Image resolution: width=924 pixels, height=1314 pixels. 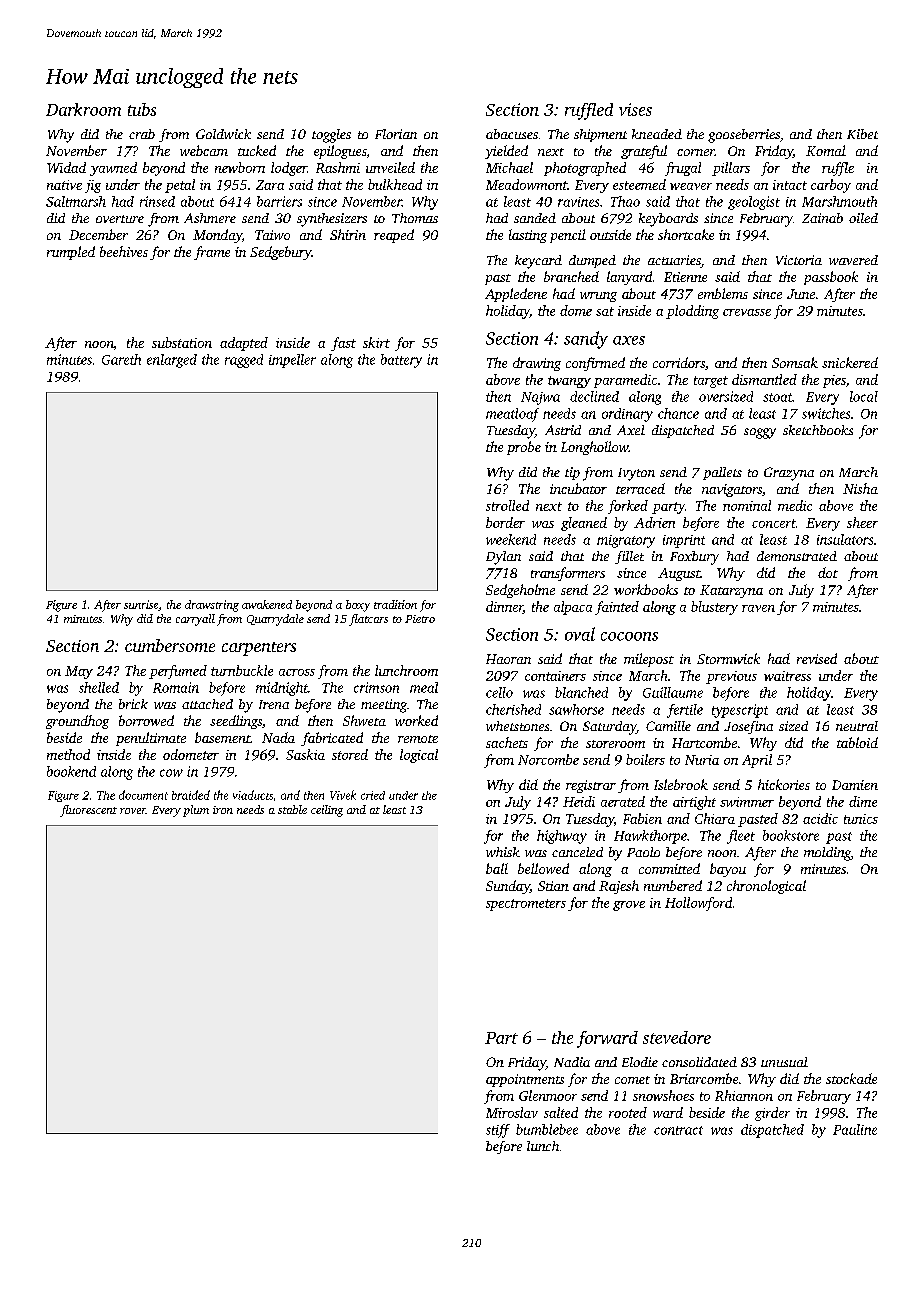 I want to click on attached, so click(x=207, y=704).
